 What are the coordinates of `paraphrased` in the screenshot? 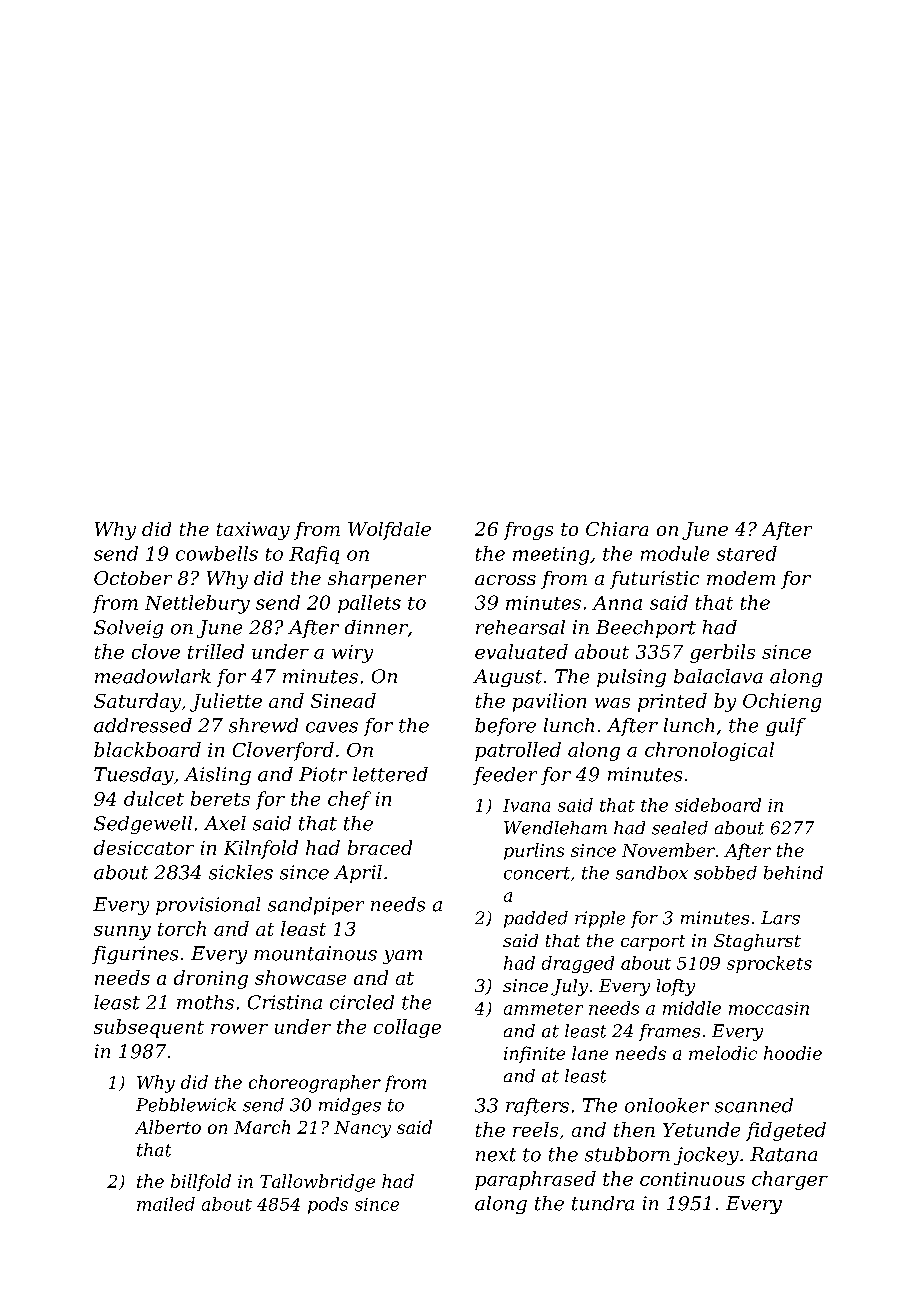 It's located at (535, 1180).
